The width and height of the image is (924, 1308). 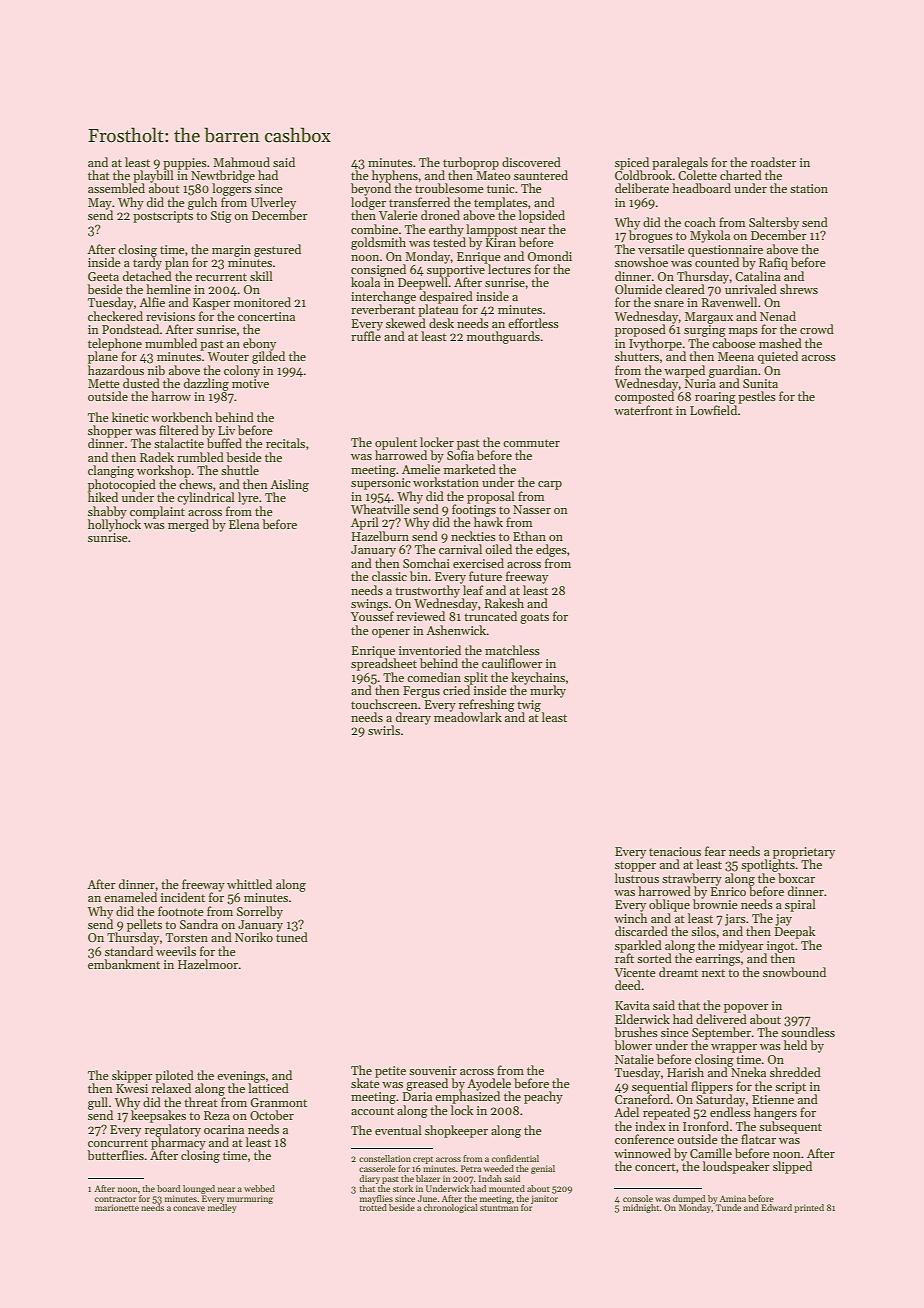 What do you see at coordinates (292, 937) in the image?
I see `tuned` at bounding box center [292, 937].
